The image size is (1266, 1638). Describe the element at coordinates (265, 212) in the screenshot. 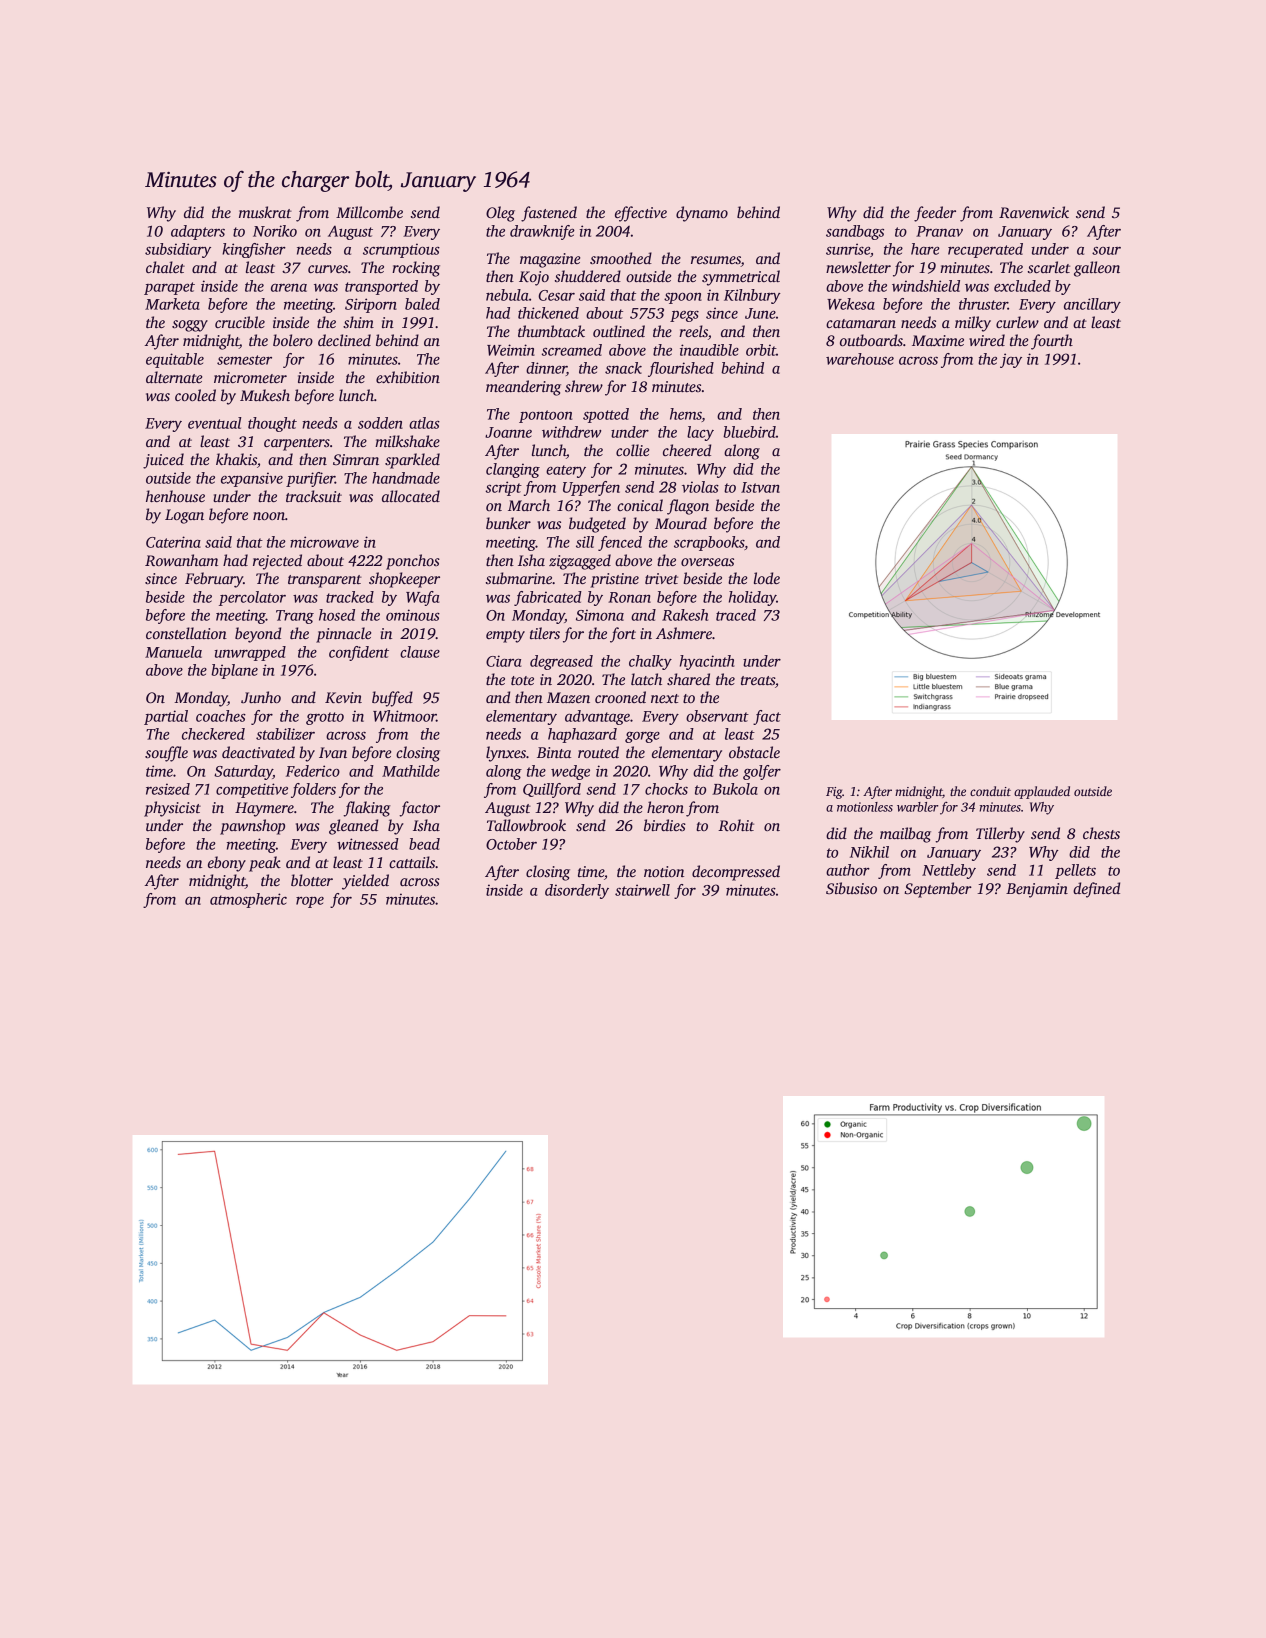

I see `muskrat` at that location.
